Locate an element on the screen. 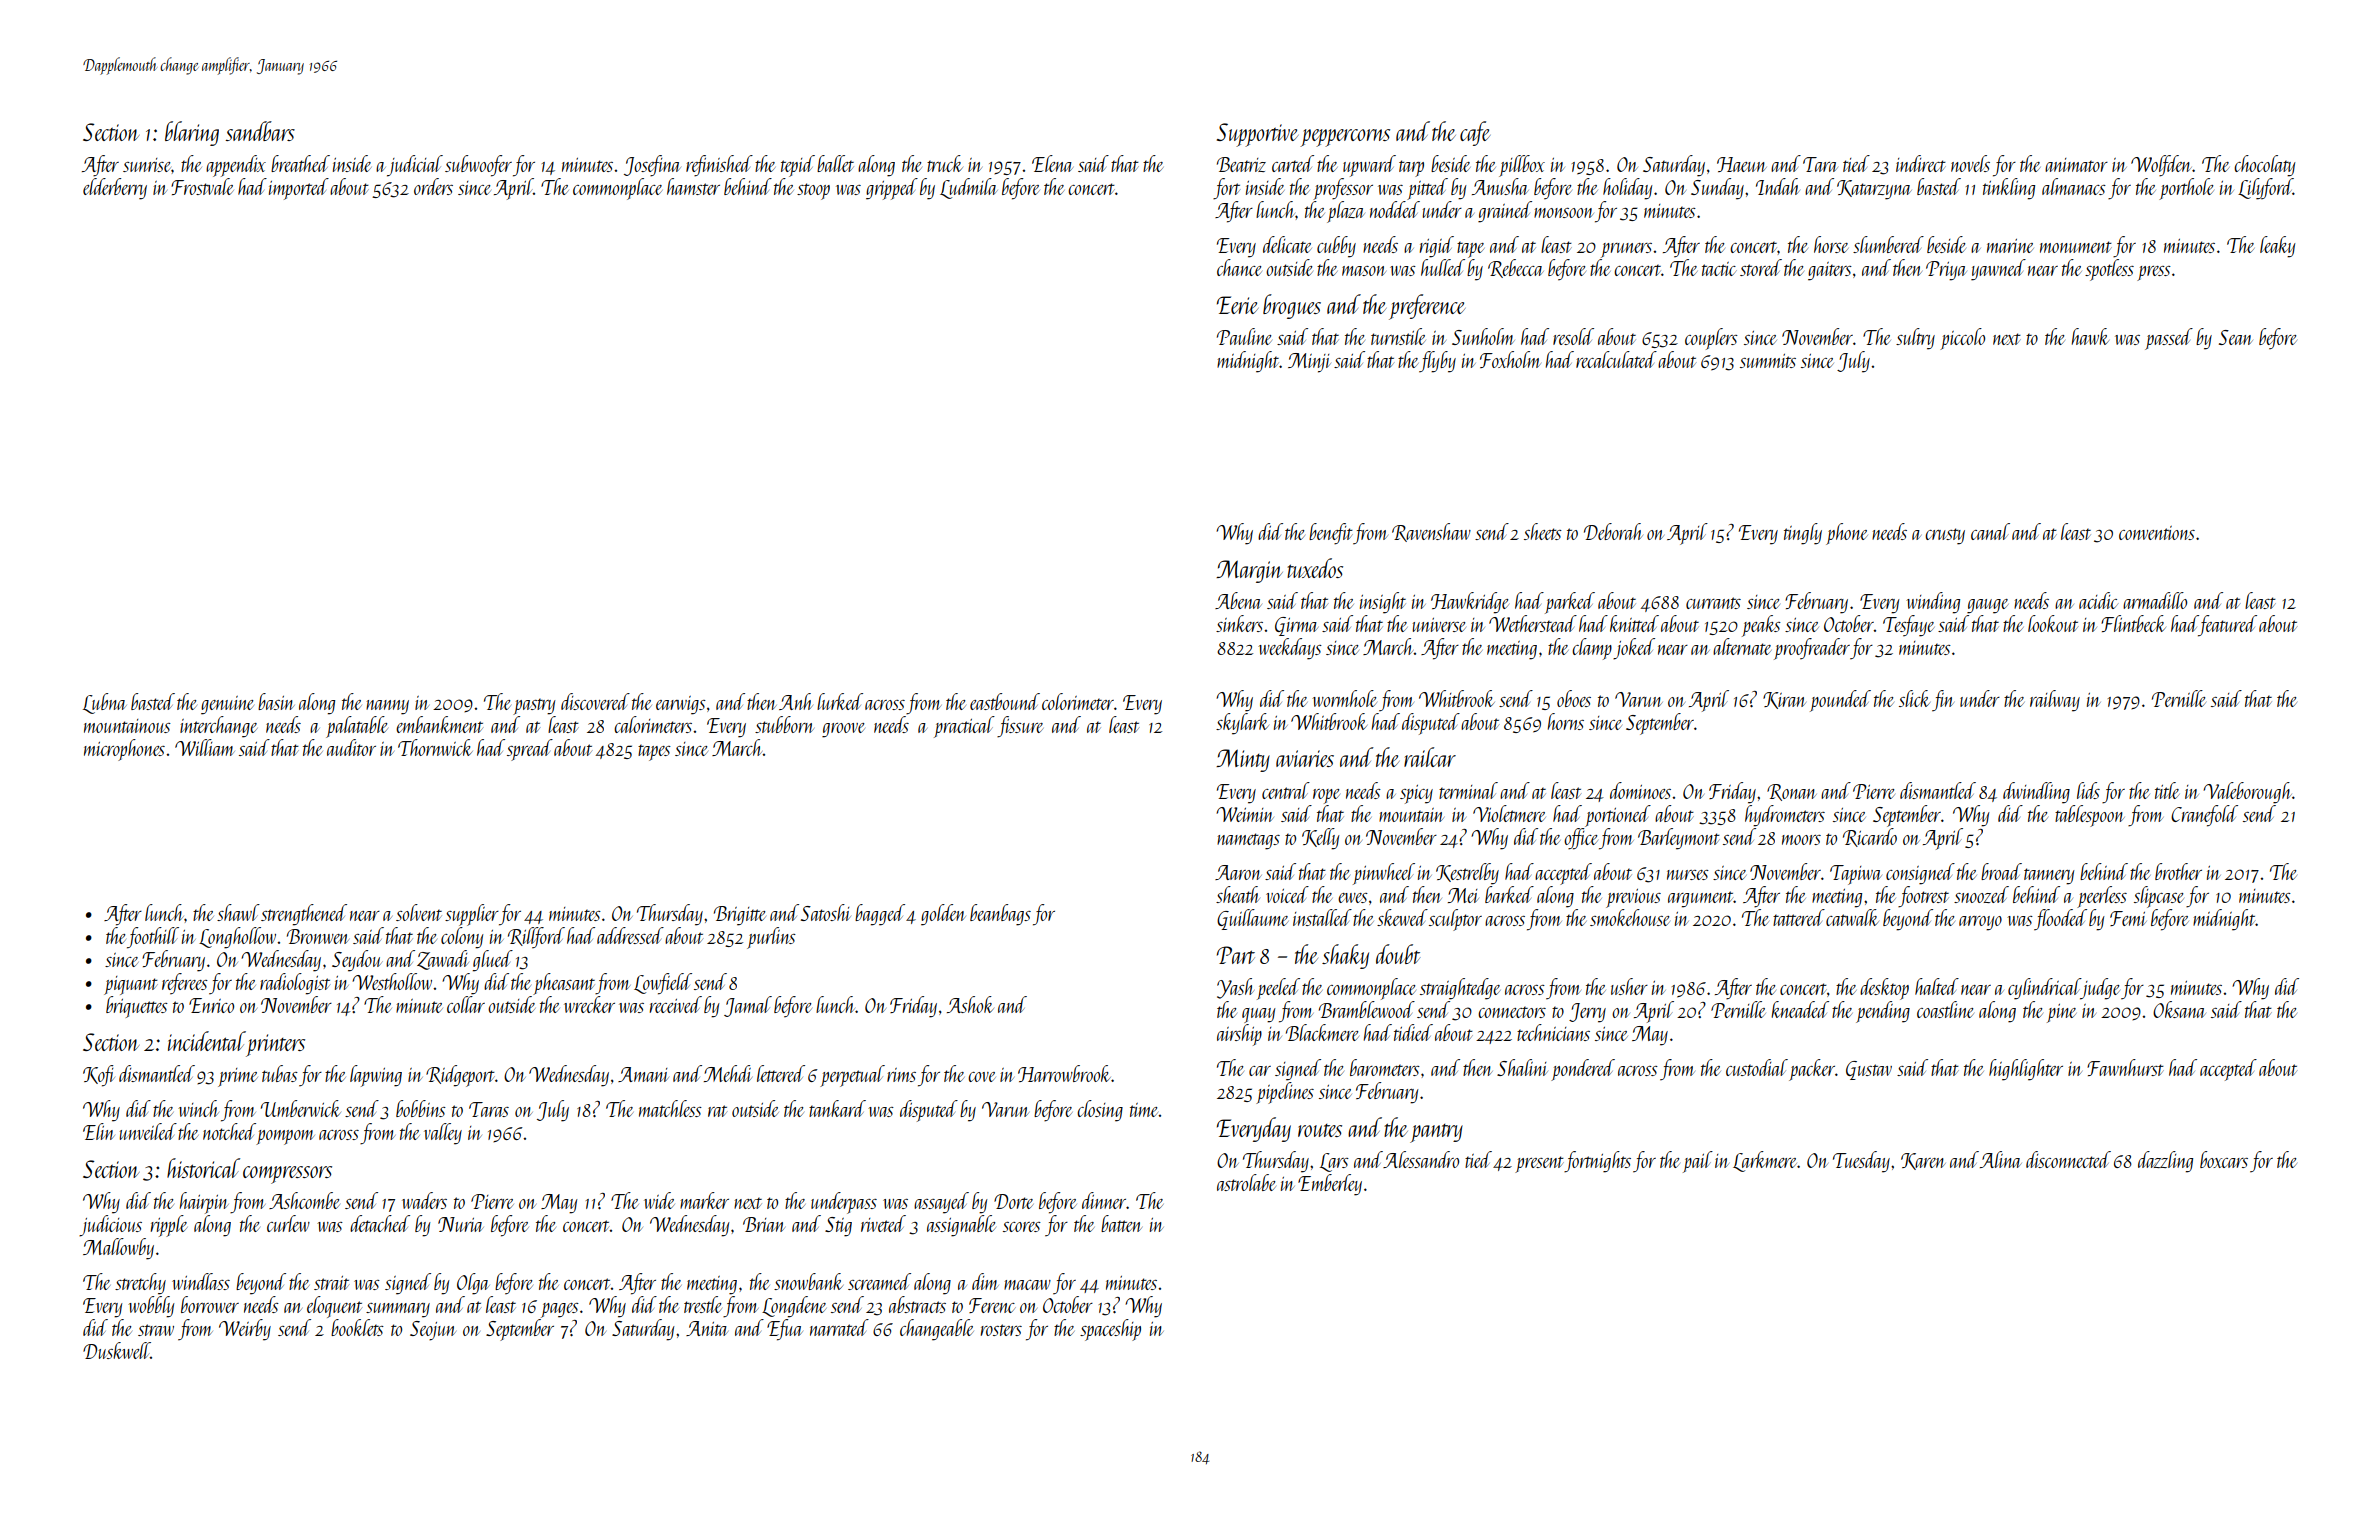  lurked is located at coordinates (840, 701).
